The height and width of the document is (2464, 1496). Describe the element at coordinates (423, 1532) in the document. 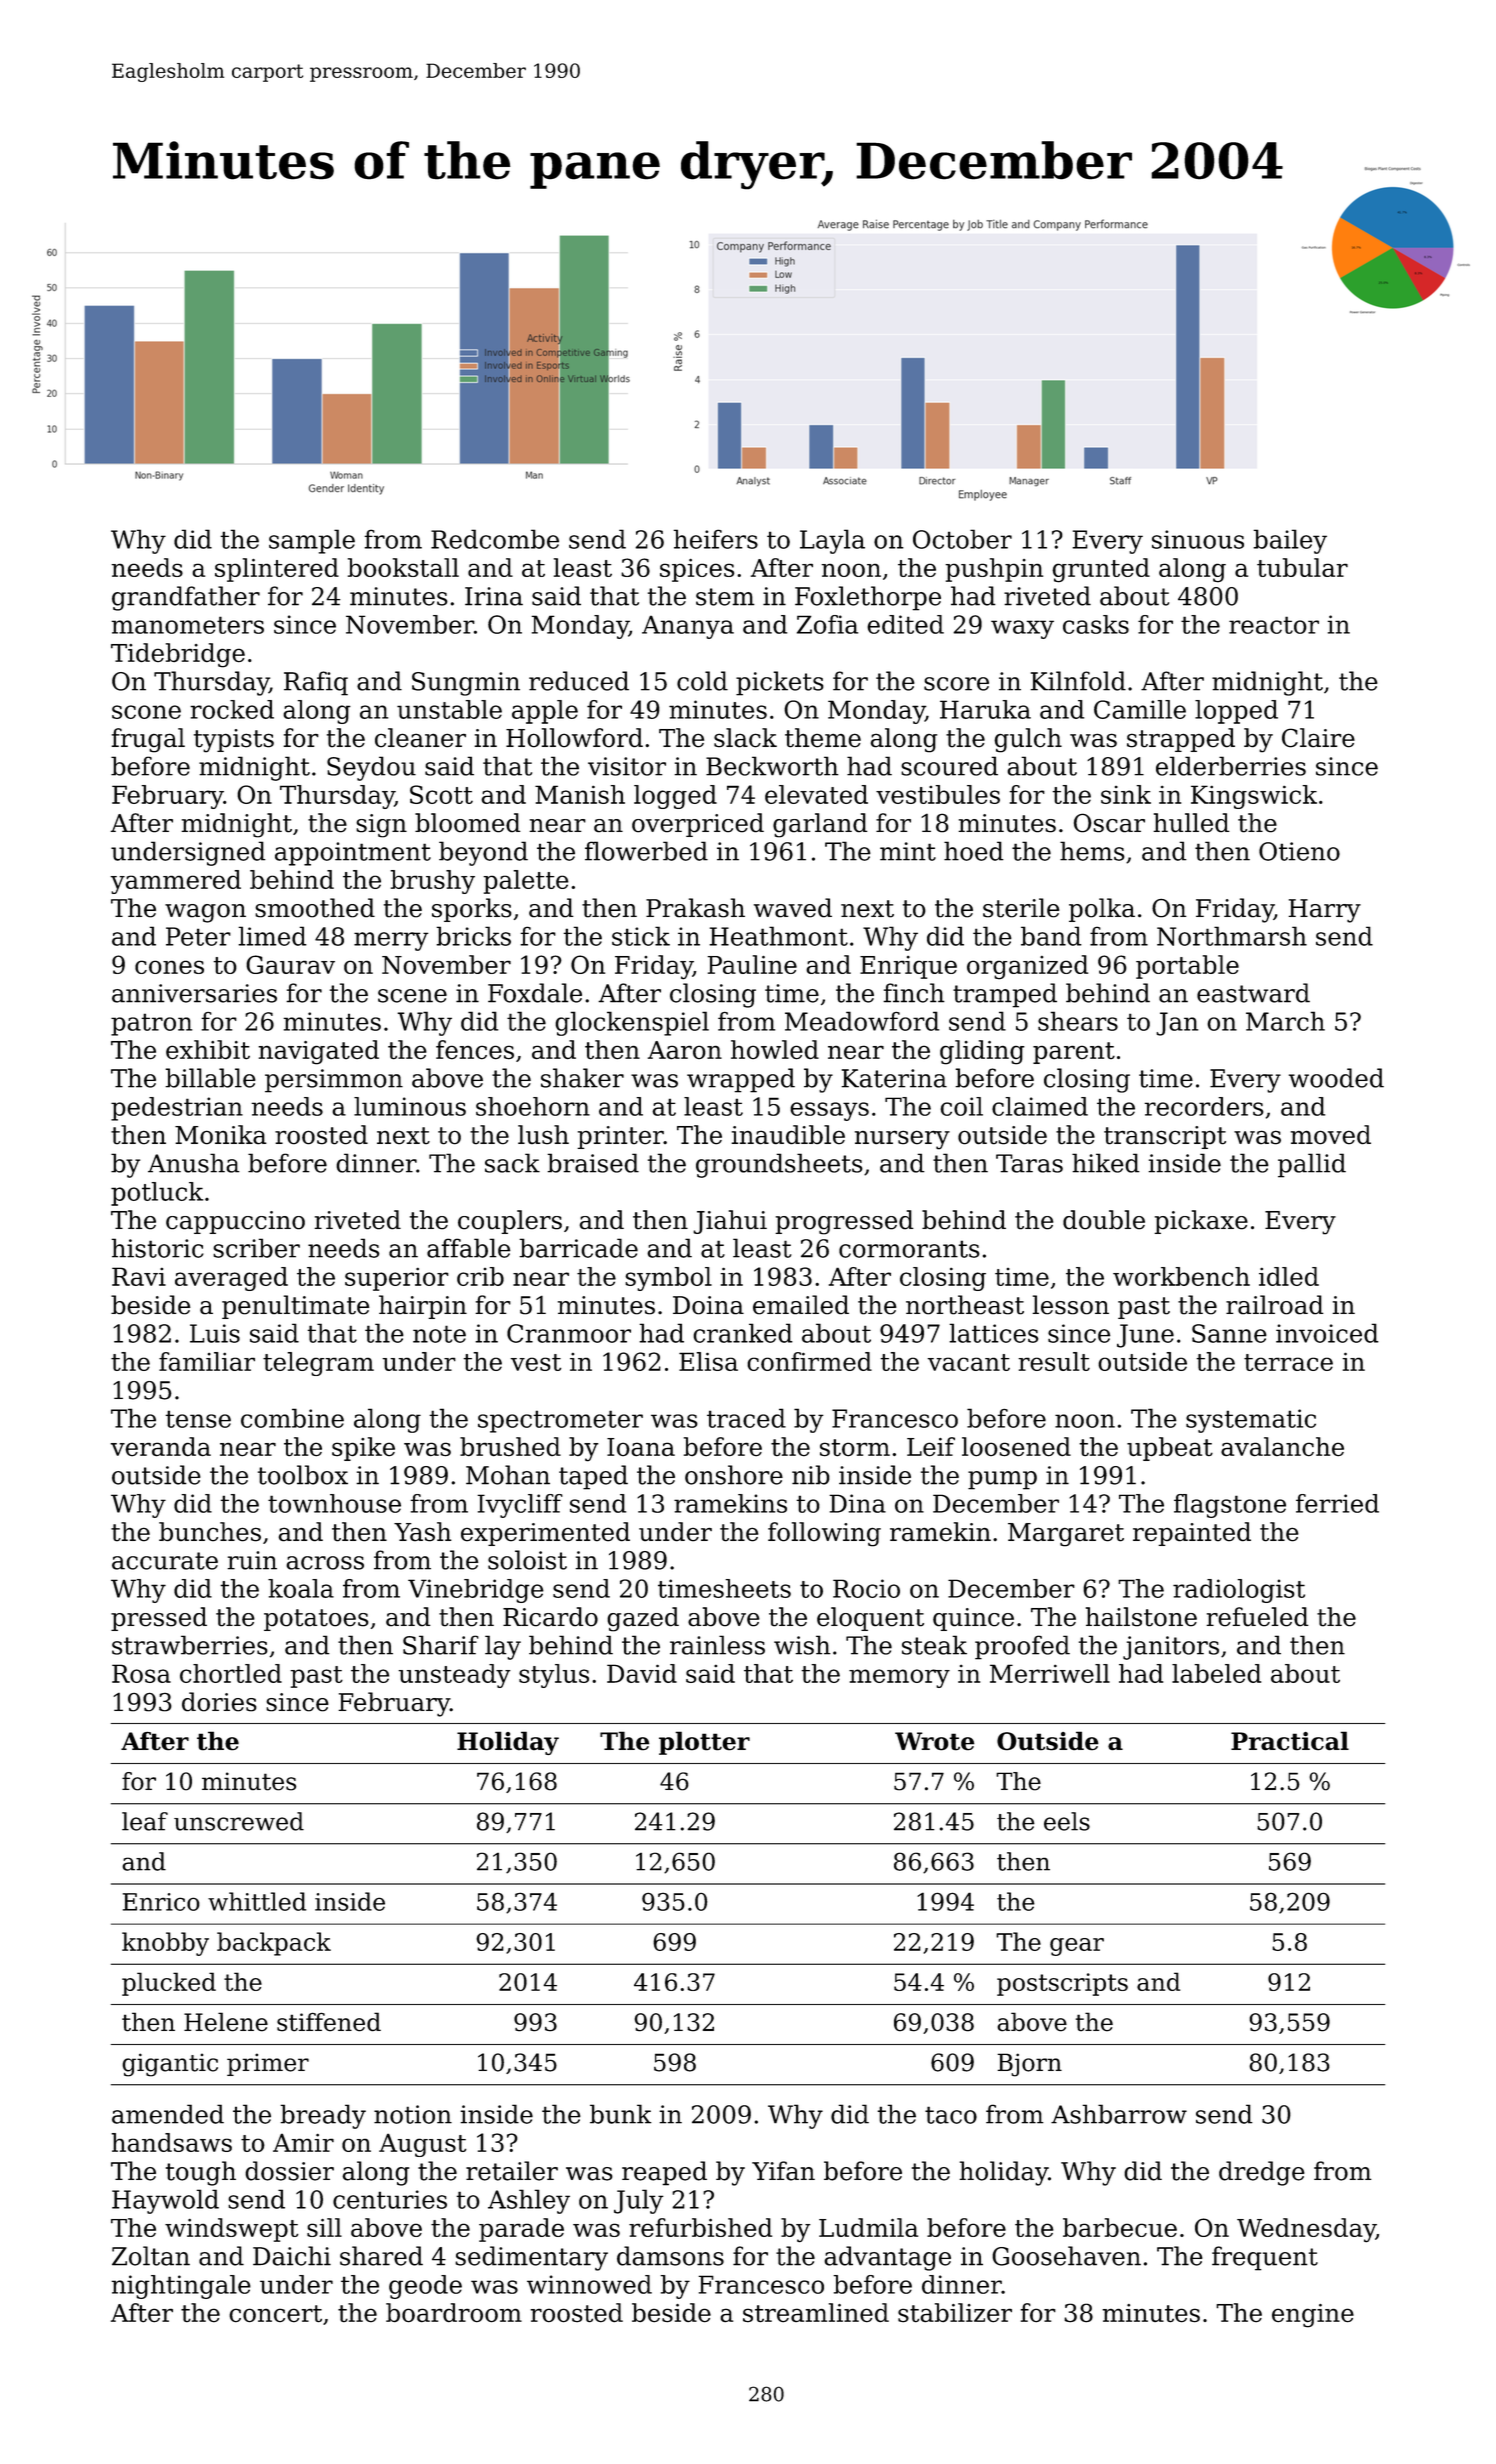

I see `Yash` at that location.
